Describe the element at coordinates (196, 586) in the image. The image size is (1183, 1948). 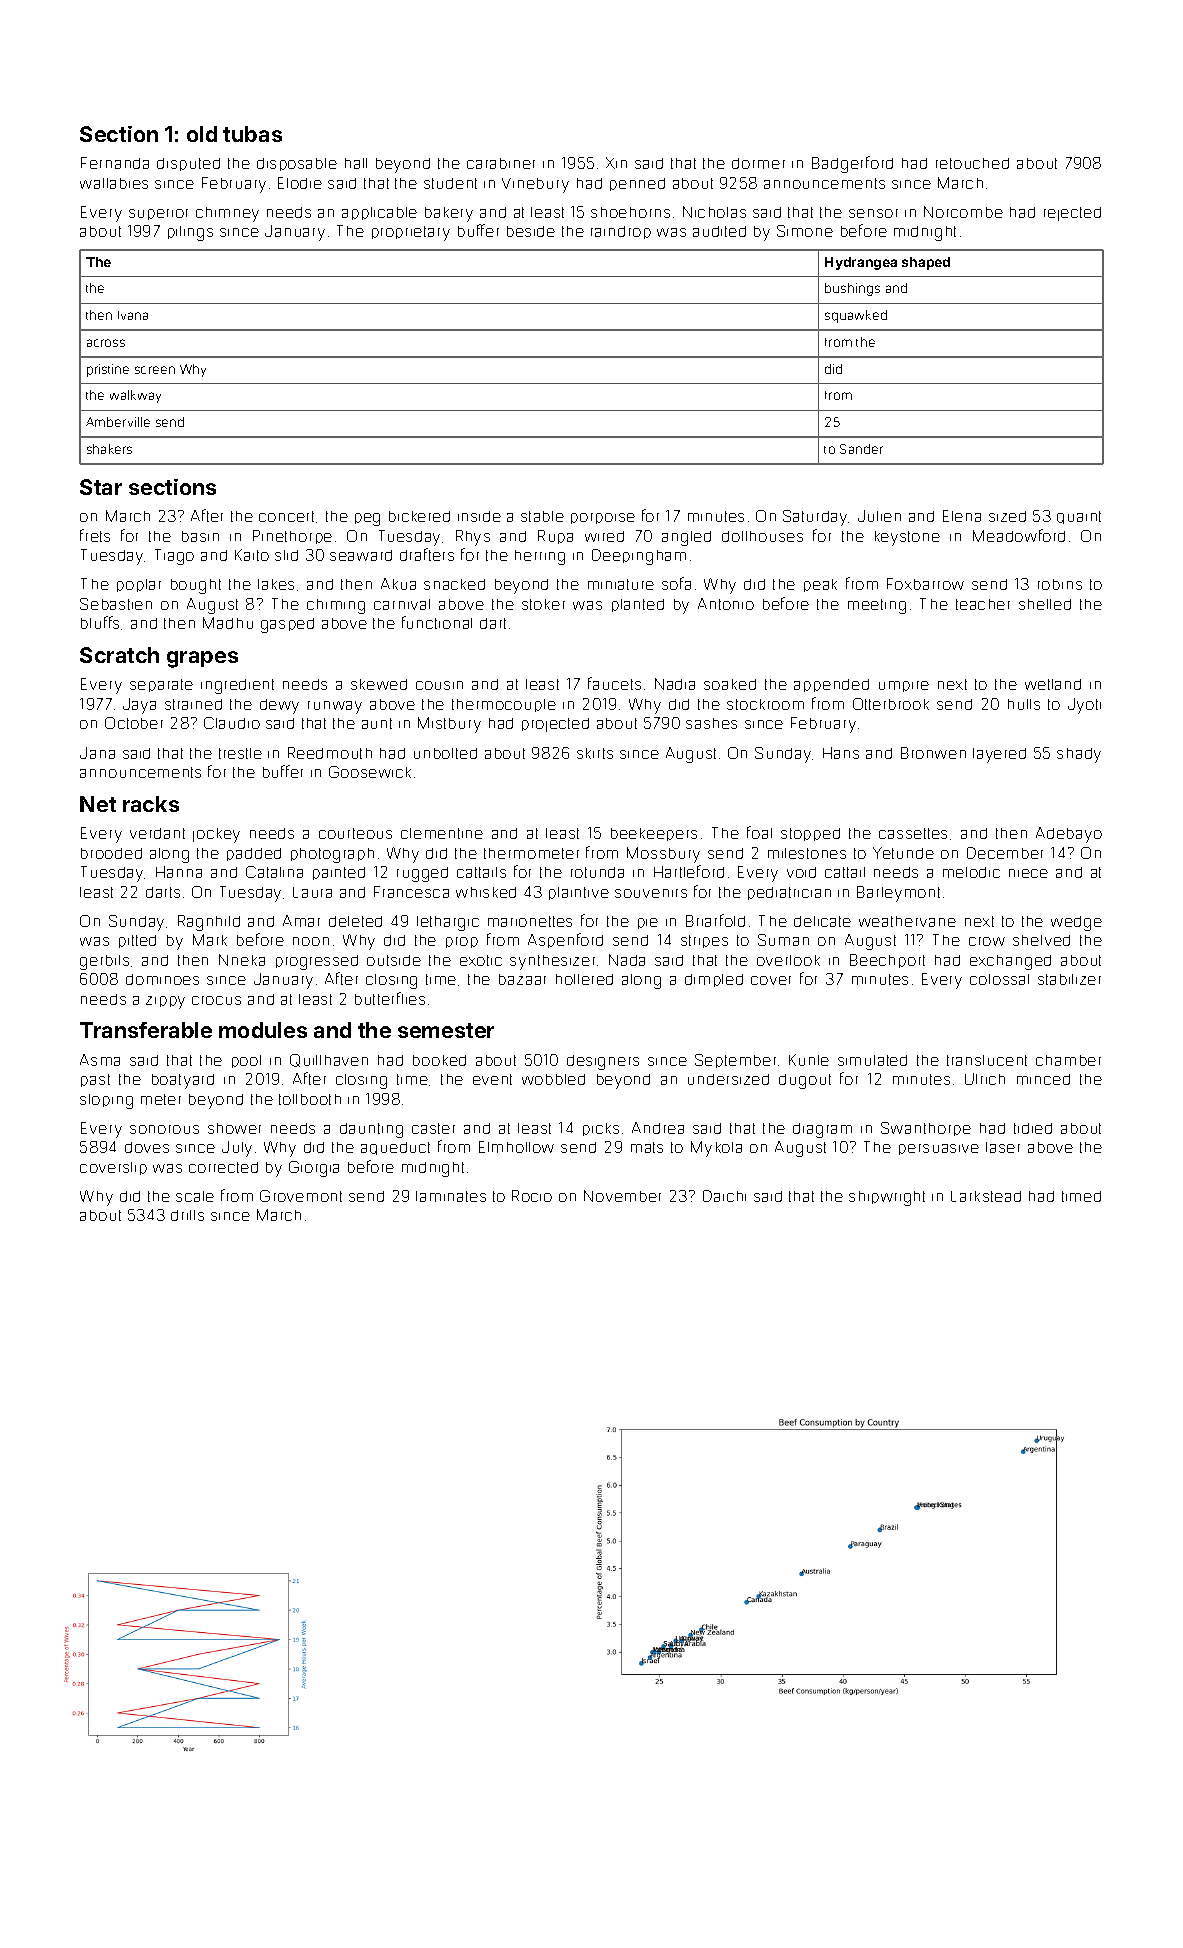
I see `bought` at that location.
